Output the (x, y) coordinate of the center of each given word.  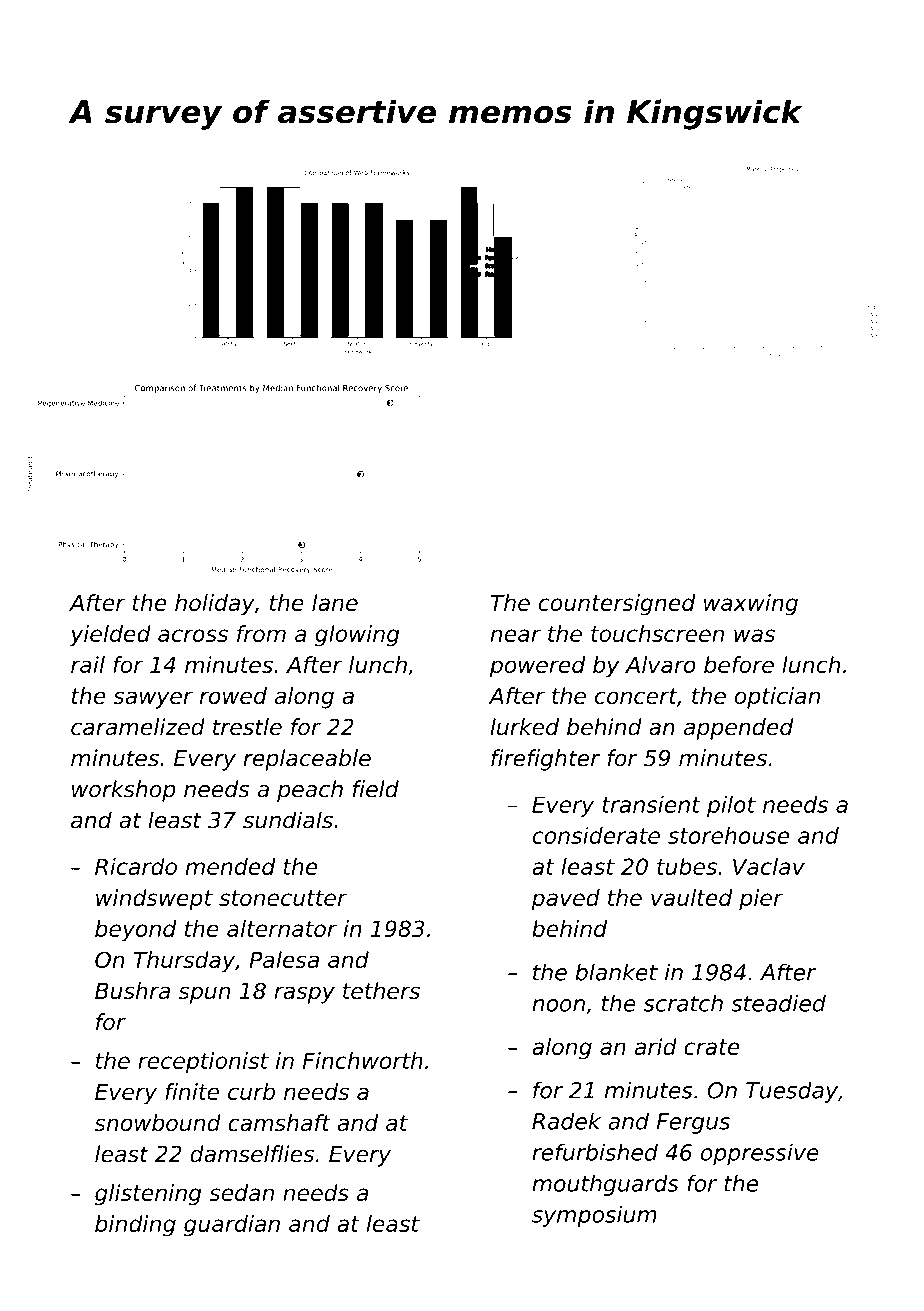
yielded (110, 636)
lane (335, 602)
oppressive (760, 1154)
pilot (731, 806)
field (376, 789)
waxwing (751, 605)
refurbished (595, 1152)
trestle (247, 727)
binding (135, 1226)
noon (558, 1005)
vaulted (692, 897)
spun (204, 995)
